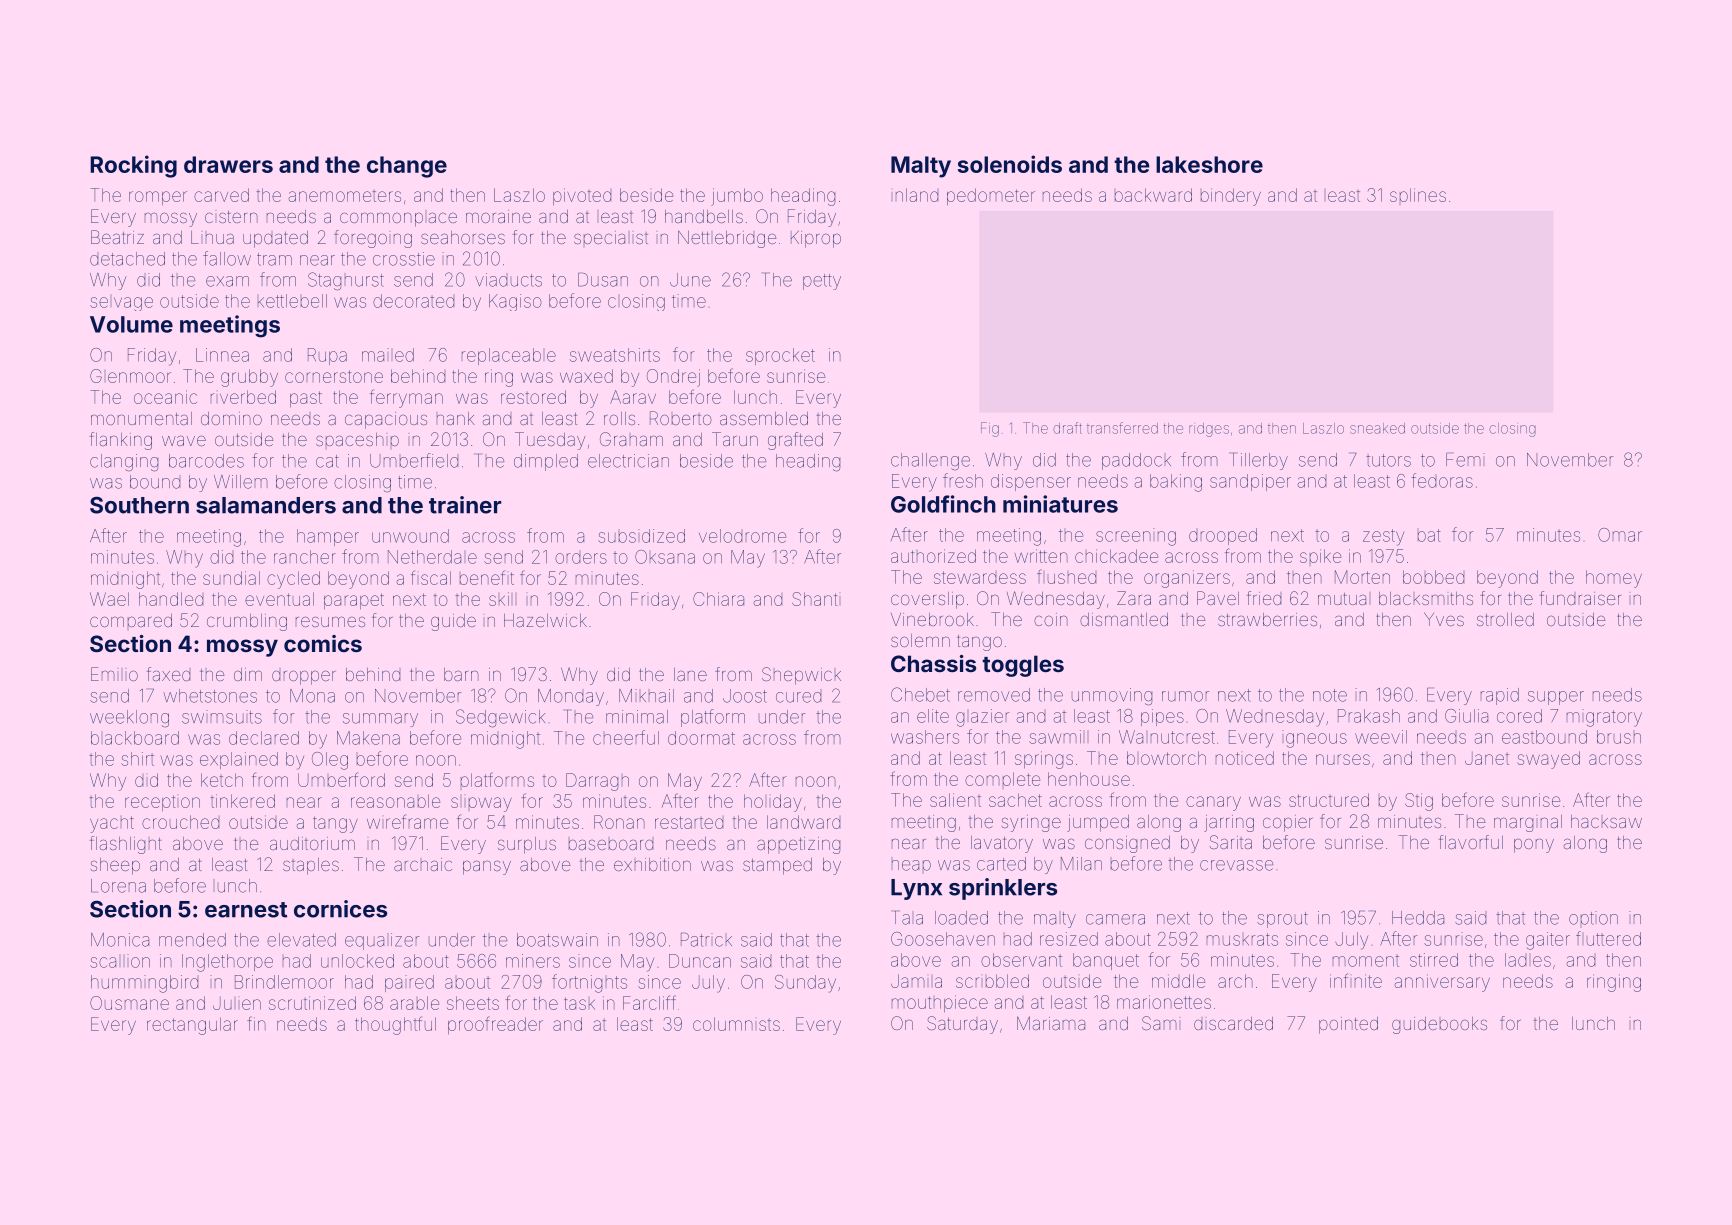  I want to click on Chassis, so click(933, 663).
